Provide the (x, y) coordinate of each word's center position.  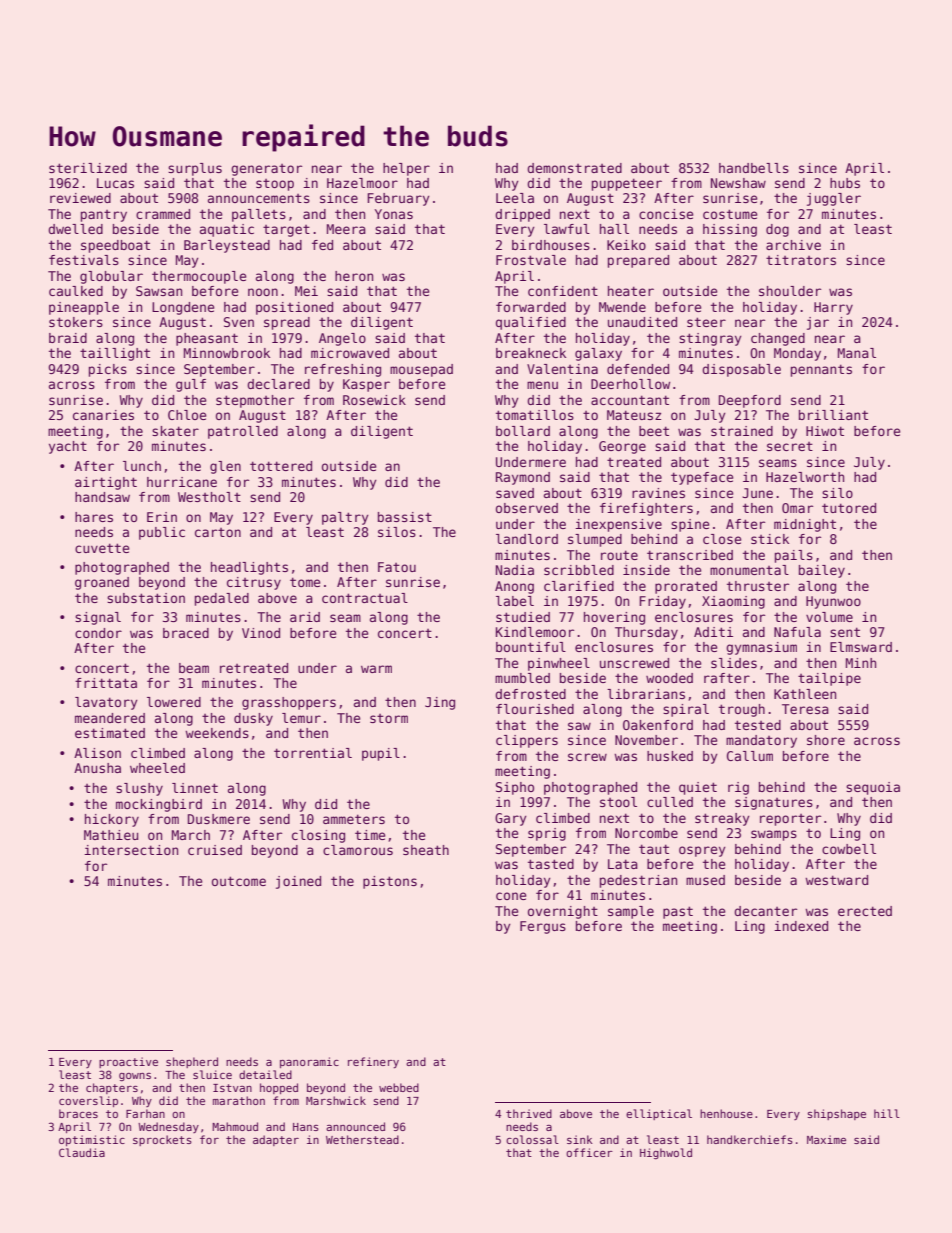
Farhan (145, 1113)
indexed (801, 926)
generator (266, 170)
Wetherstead (362, 1139)
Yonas (394, 214)
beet (654, 431)
